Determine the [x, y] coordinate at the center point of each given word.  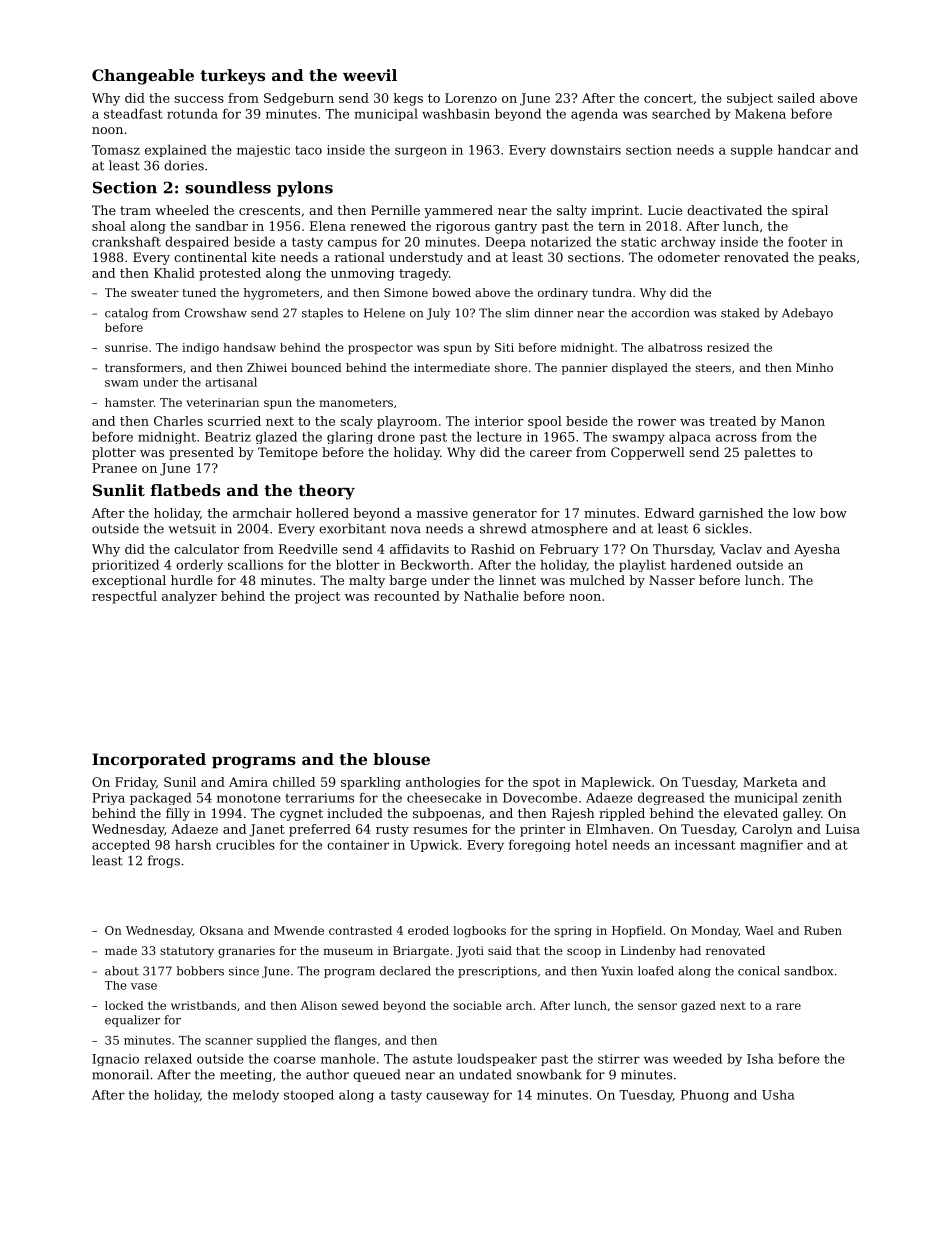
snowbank [549, 1074]
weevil [370, 75]
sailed [796, 98]
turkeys [232, 77]
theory [326, 492]
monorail [120, 1074]
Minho [814, 367]
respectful [124, 597]
